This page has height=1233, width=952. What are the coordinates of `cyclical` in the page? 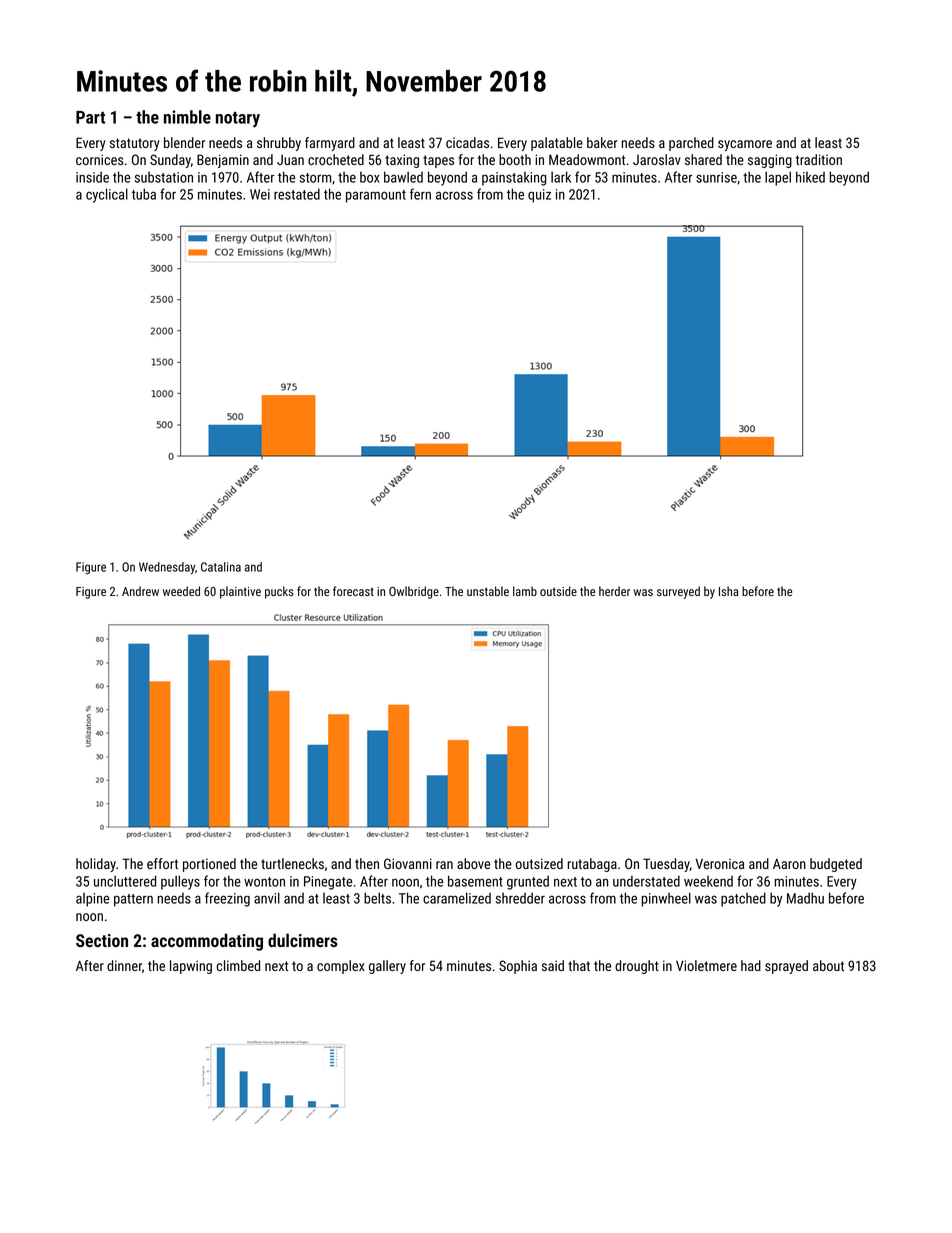 It's located at (107, 195).
